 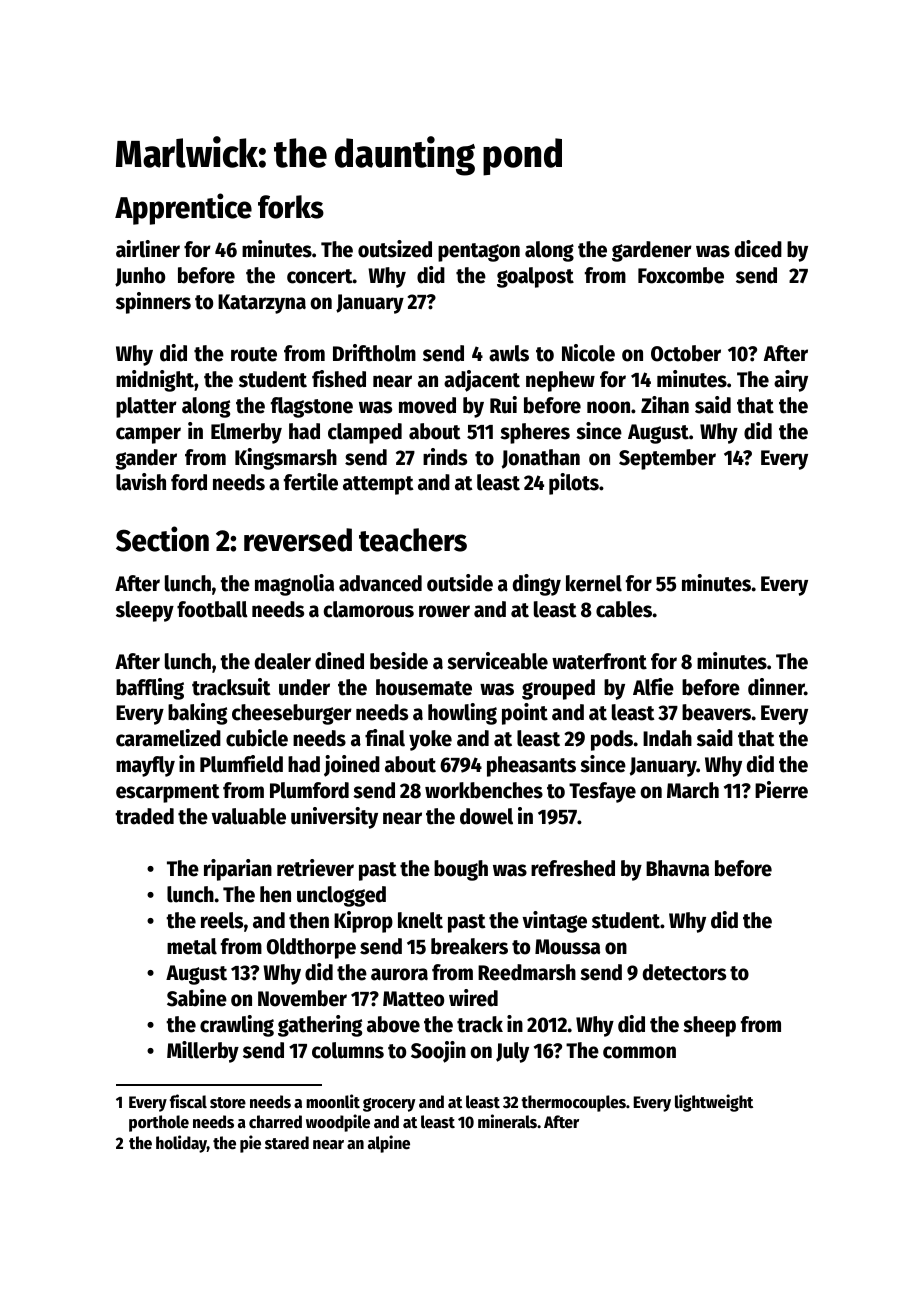 I want to click on Plumfield, so click(x=241, y=764).
